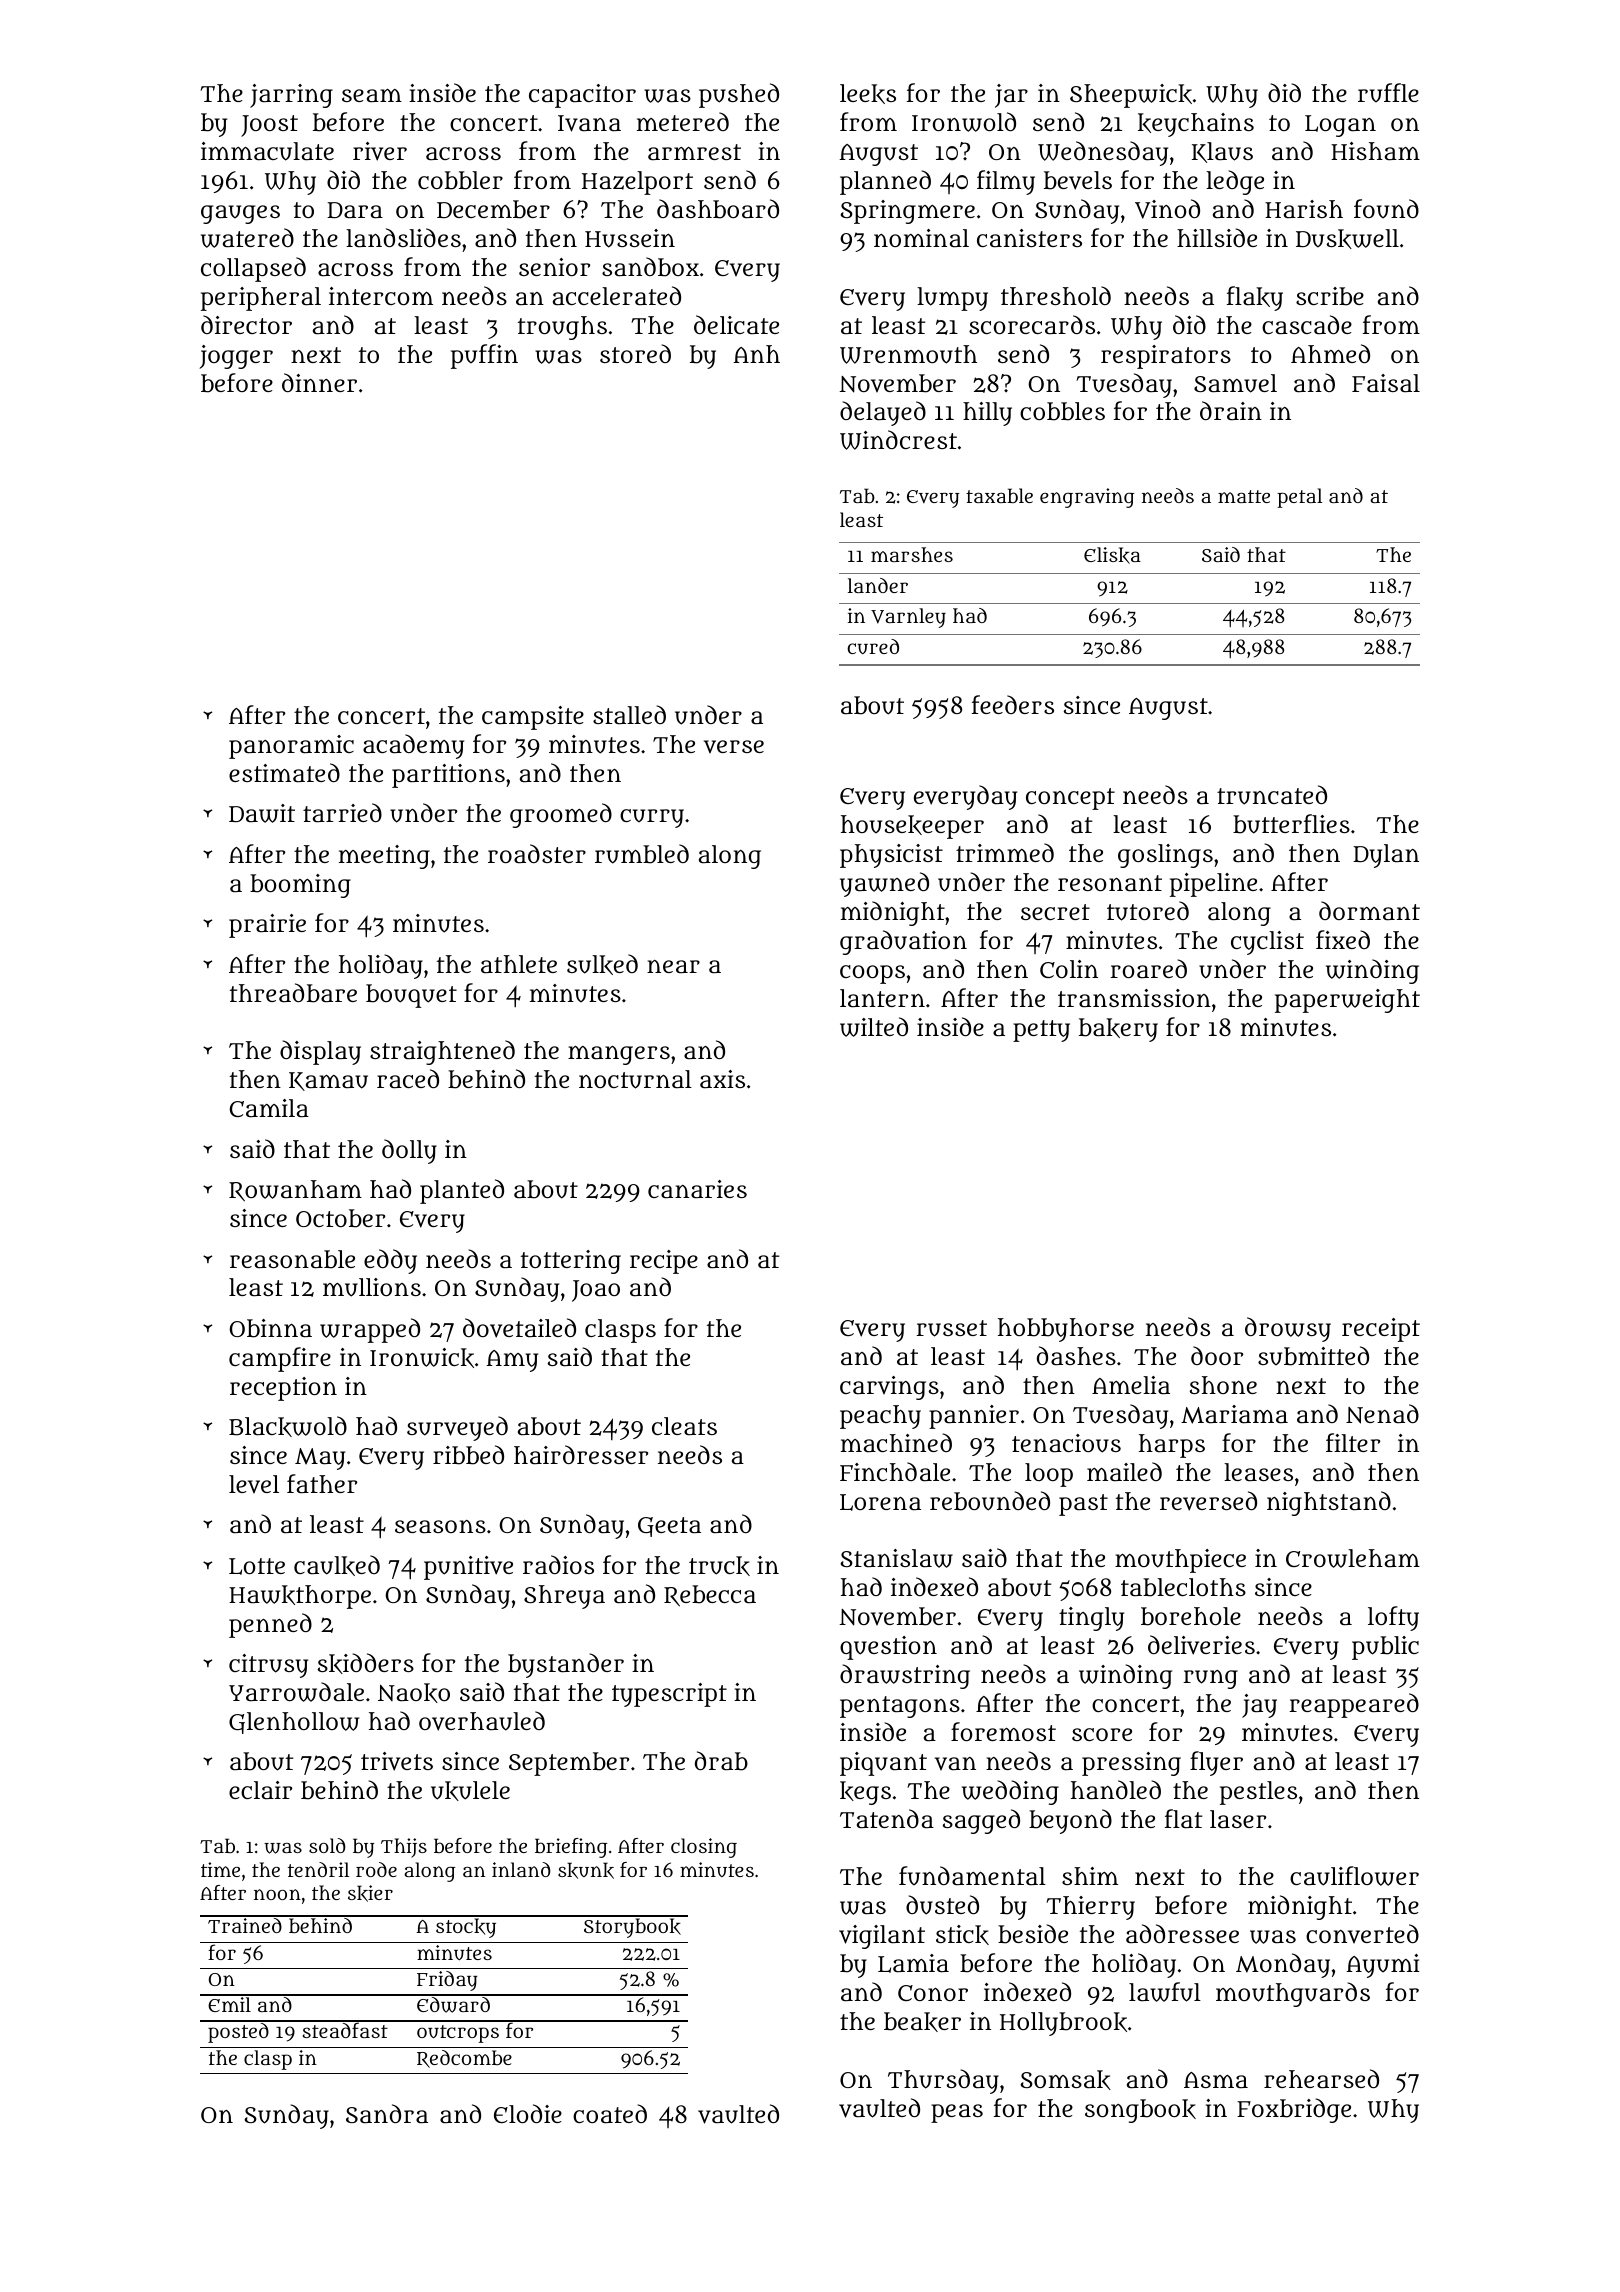 The image size is (1620, 2292). Describe the element at coordinates (320, 1459) in the screenshot. I see `May` at that location.
